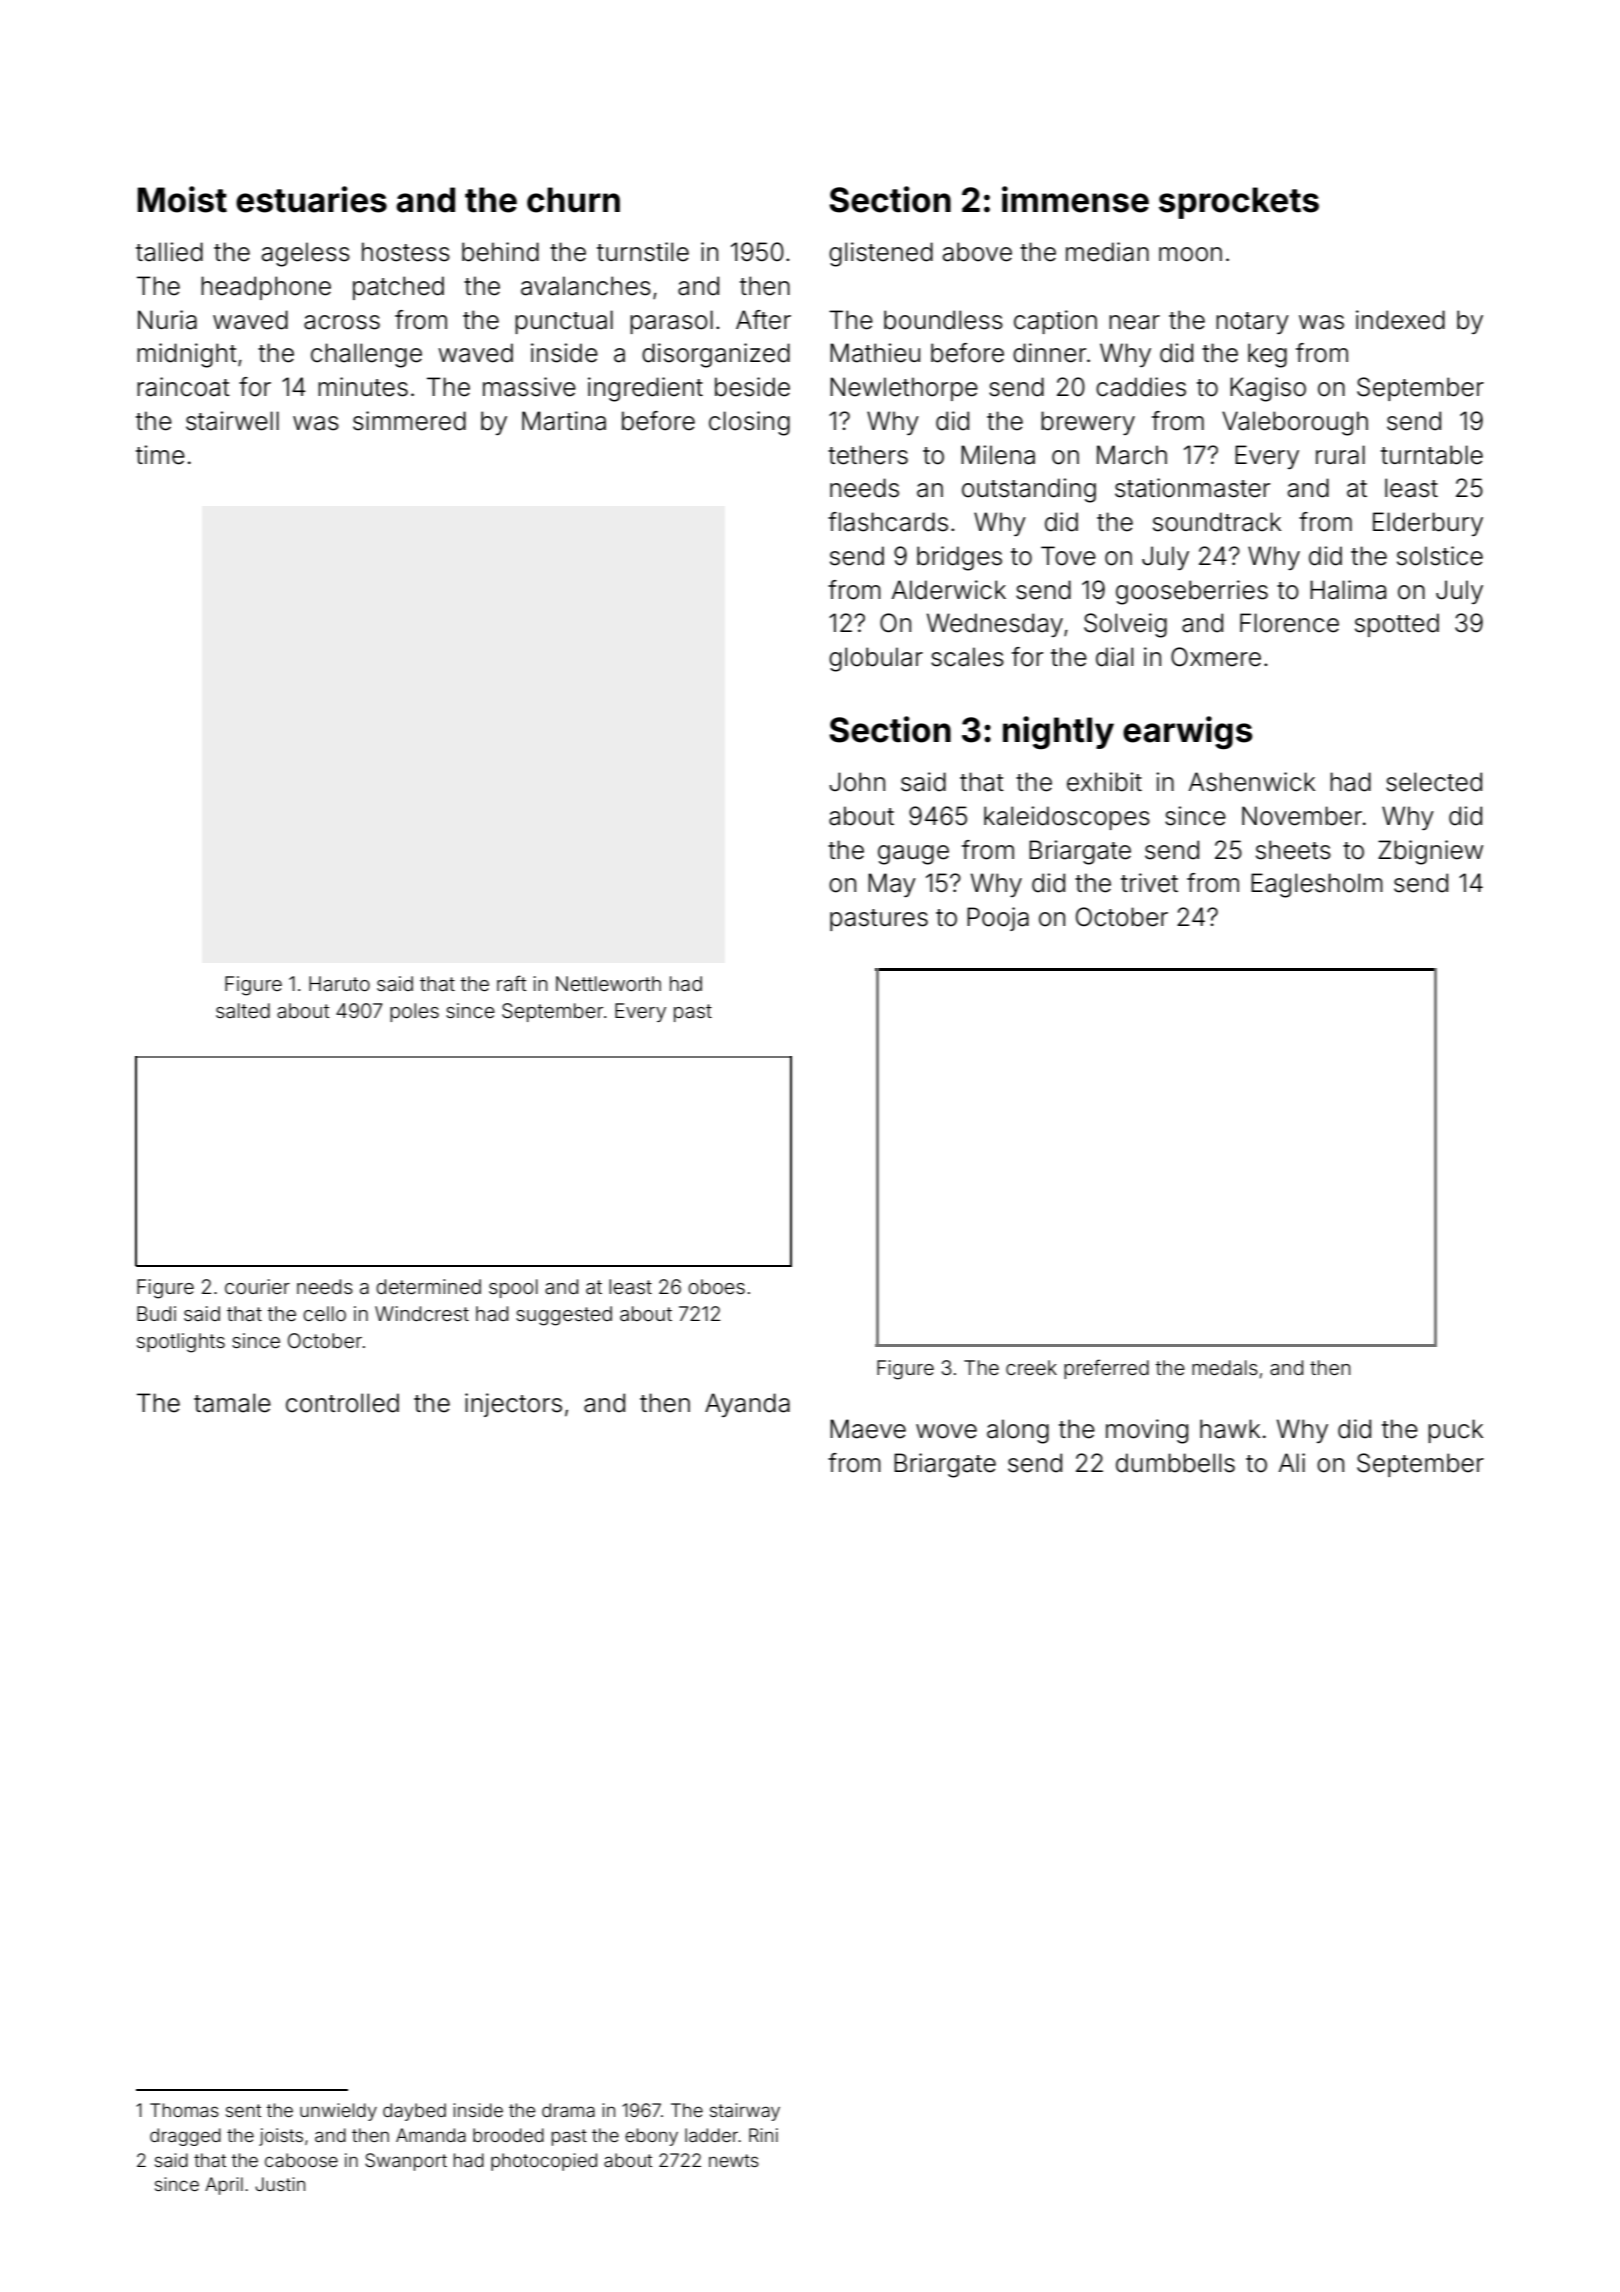  What do you see at coordinates (1400, 320) in the document?
I see `indexed` at bounding box center [1400, 320].
